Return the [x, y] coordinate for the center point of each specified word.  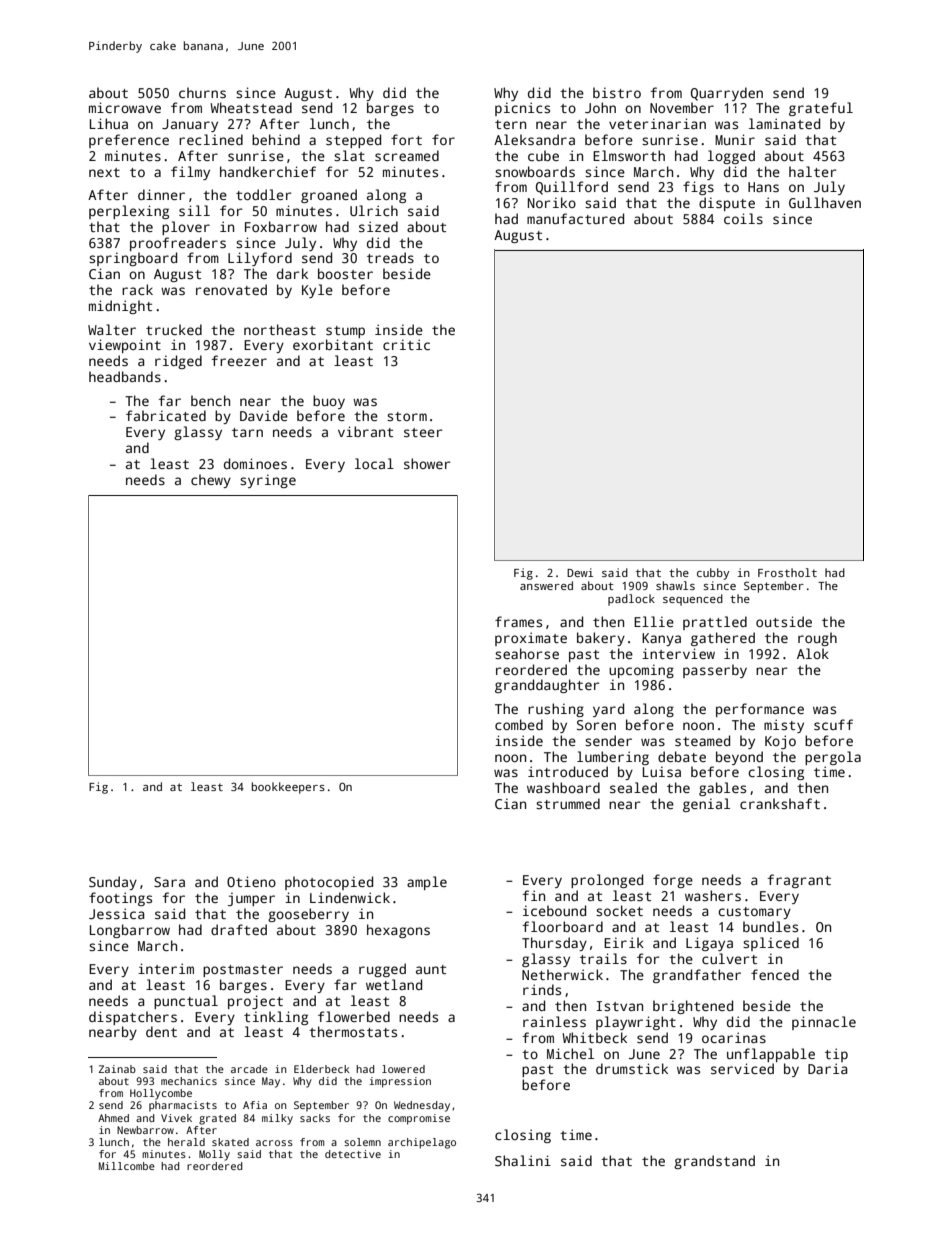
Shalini [523, 1160]
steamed [702, 740]
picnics [522, 109]
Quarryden [727, 94]
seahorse [527, 653]
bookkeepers [288, 788]
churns [202, 92]
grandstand [714, 1162]
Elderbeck [322, 1069]
